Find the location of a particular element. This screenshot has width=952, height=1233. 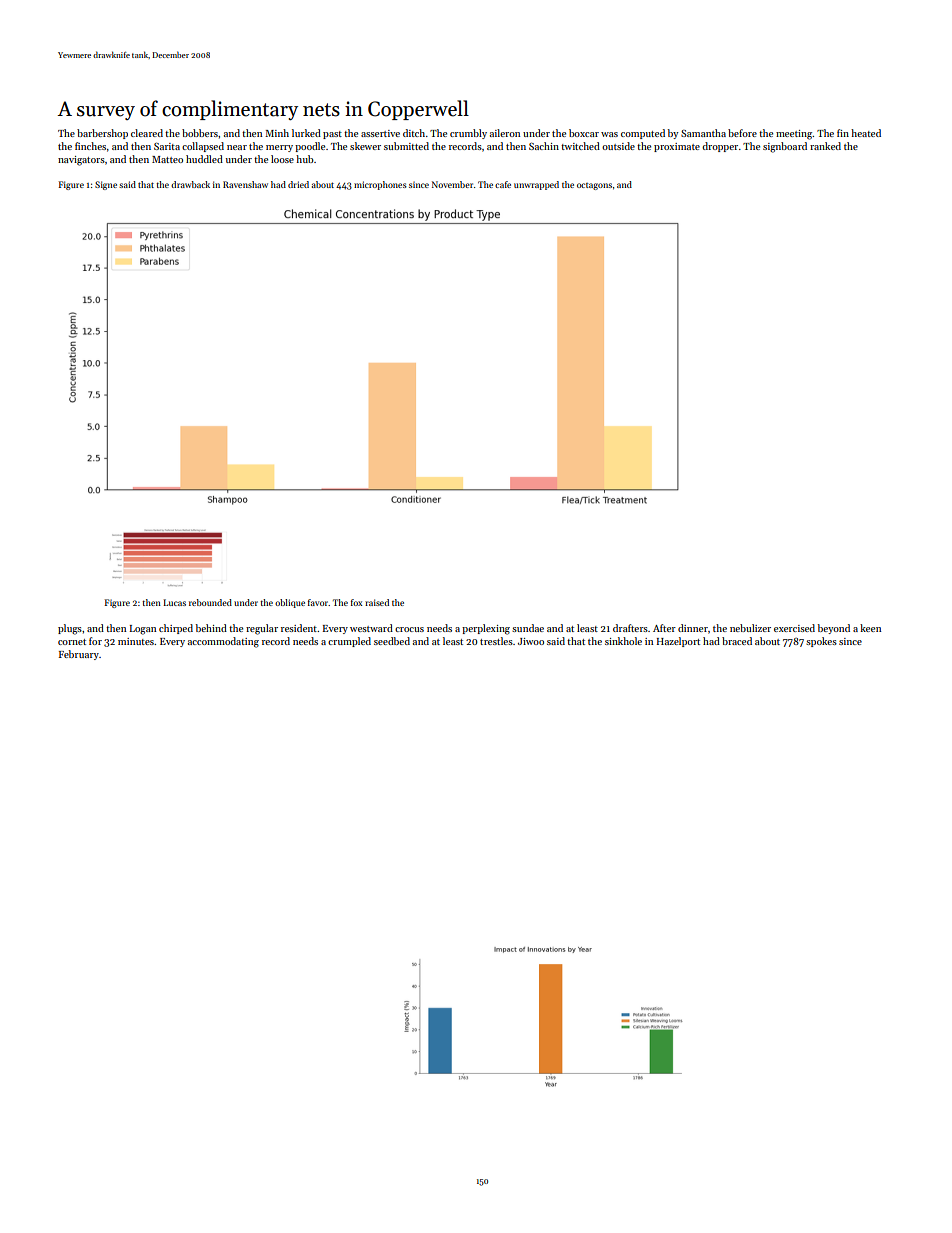

octagons is located at coordinates (594, 186).
